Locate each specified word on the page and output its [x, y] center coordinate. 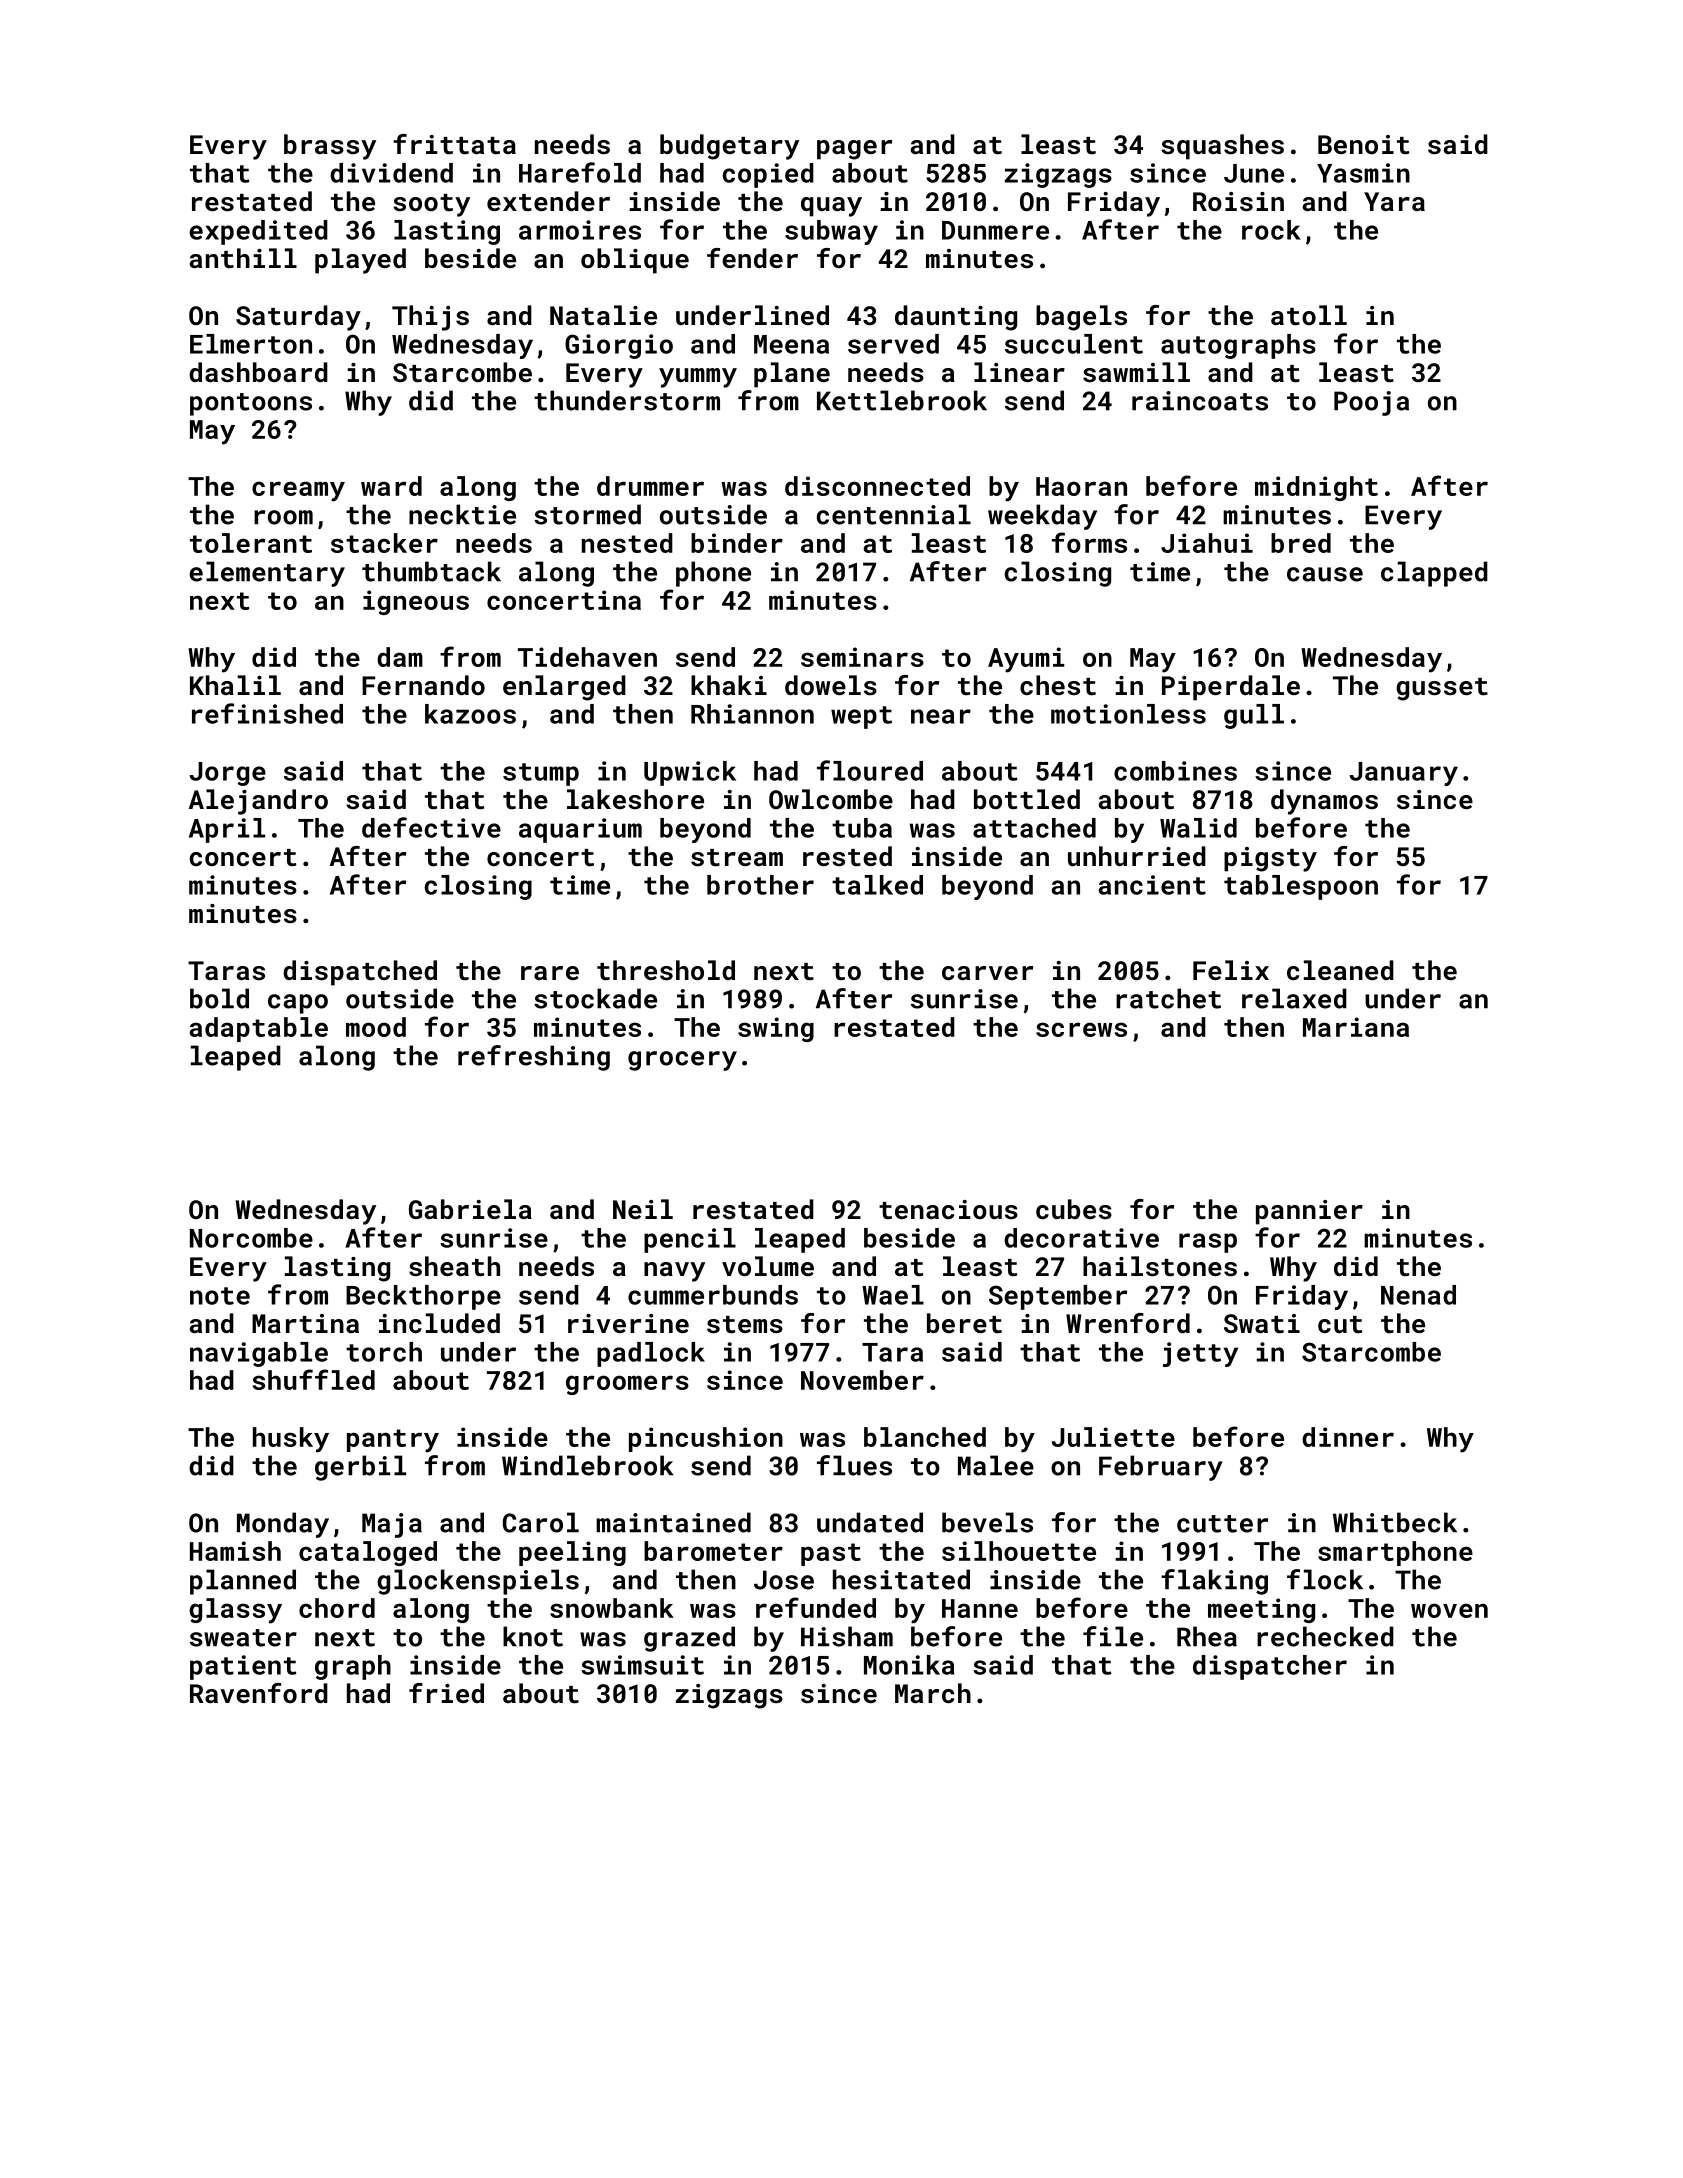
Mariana [1356, 1027]
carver [987, 973]
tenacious [948, 1209]
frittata [454, 144]
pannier [1309, 1212]
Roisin [1238, 202]
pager [854, 150]
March [933, 1693]
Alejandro [258, 802]
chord [337, 1608]
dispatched [360, 973]
